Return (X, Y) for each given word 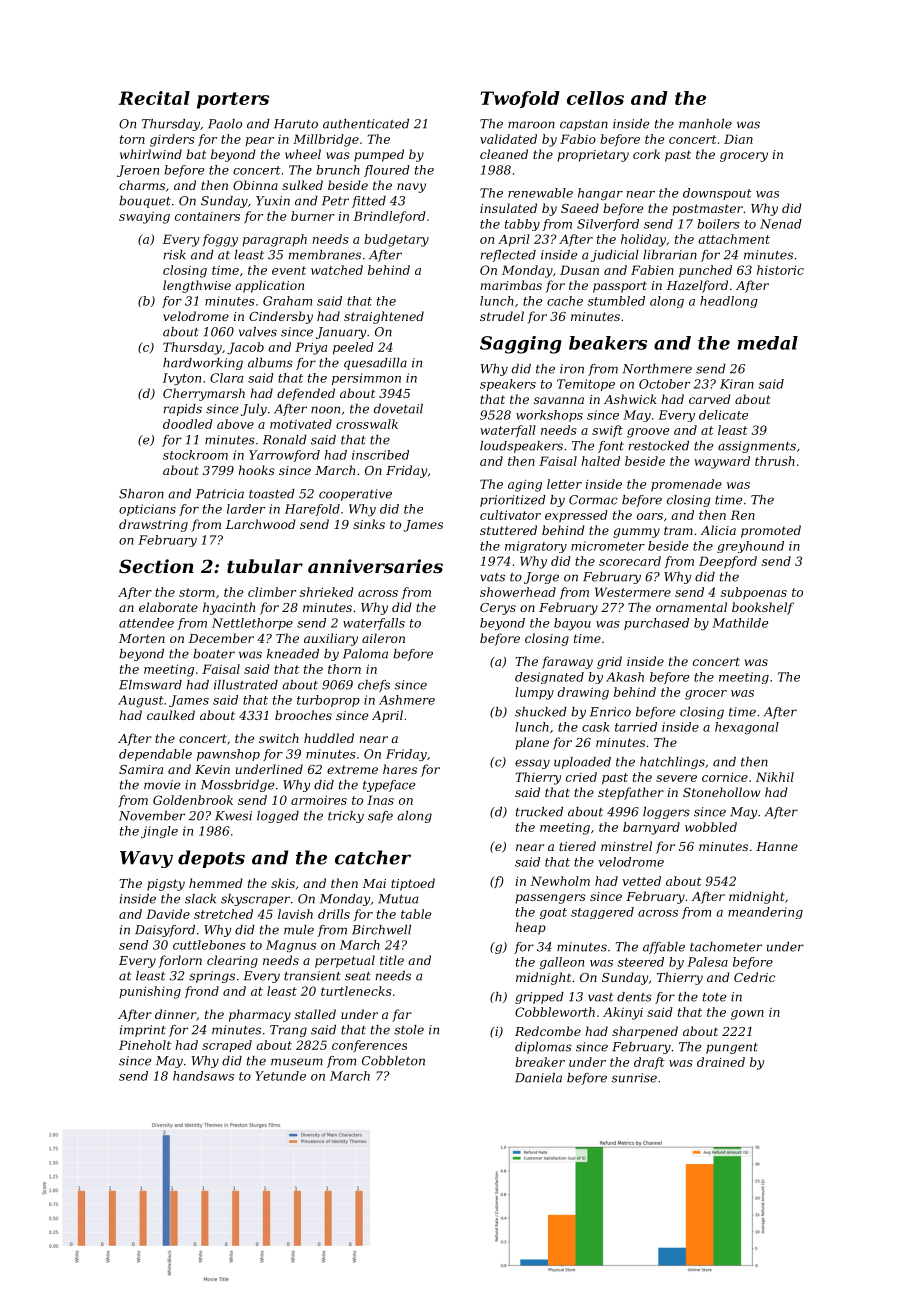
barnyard (651, 828)
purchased (656, 624)
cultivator (510, 515)
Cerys (498, 609)
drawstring (153, 525)
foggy (220, 240)
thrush (775, 461)
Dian (738, 139)
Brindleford (390, 217)
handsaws (203, 1076)
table (416, 914)
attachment (734, 239)
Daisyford (165, 931)
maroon (531, 125)
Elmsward (150, 685)
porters (233, 100)
